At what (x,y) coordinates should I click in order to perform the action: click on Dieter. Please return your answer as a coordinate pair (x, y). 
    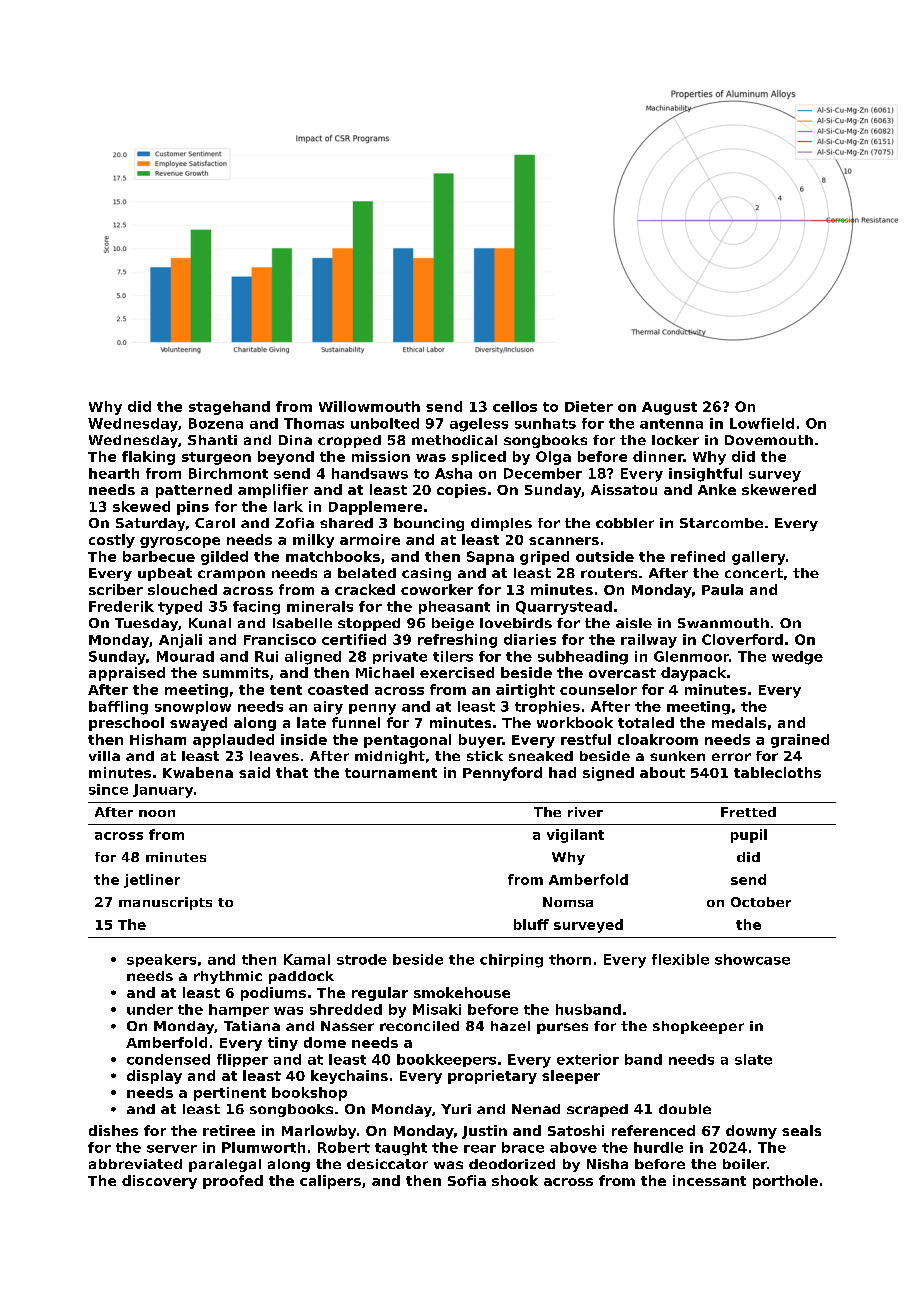
    Looking at the image, I should click on (589, 406).
